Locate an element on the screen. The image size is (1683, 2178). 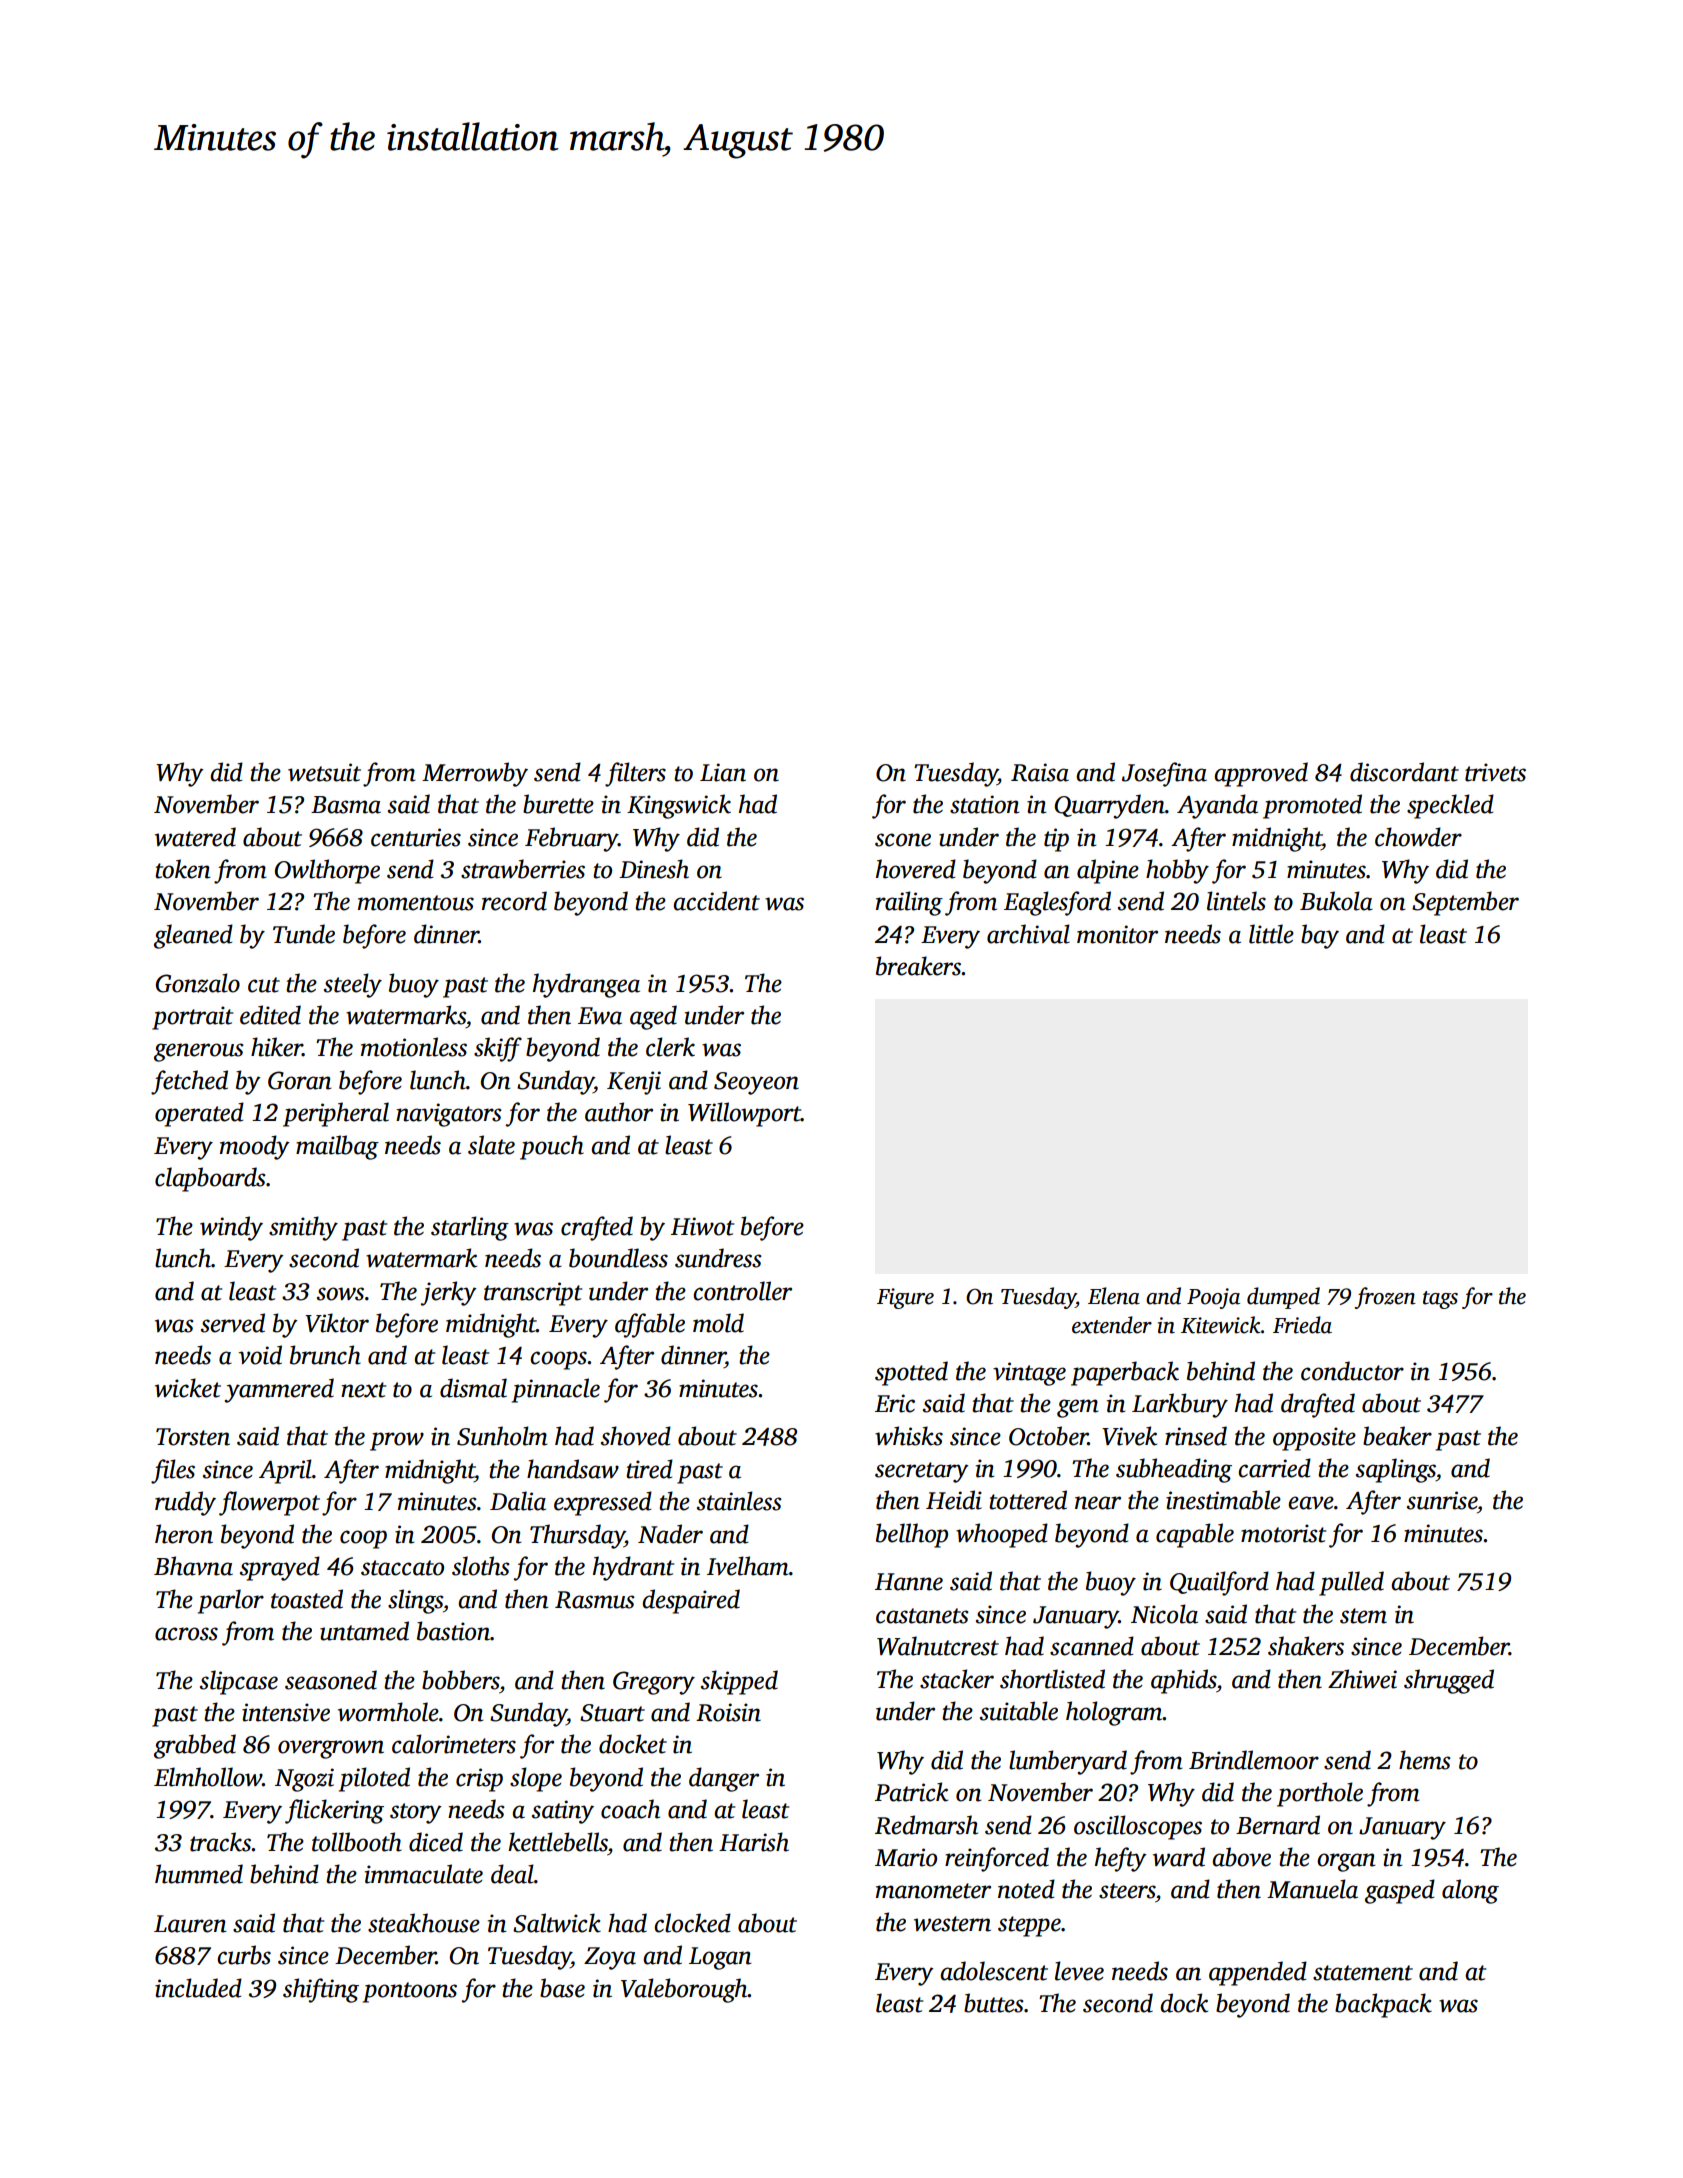
buttes is located at coordinates (994, 2003).
